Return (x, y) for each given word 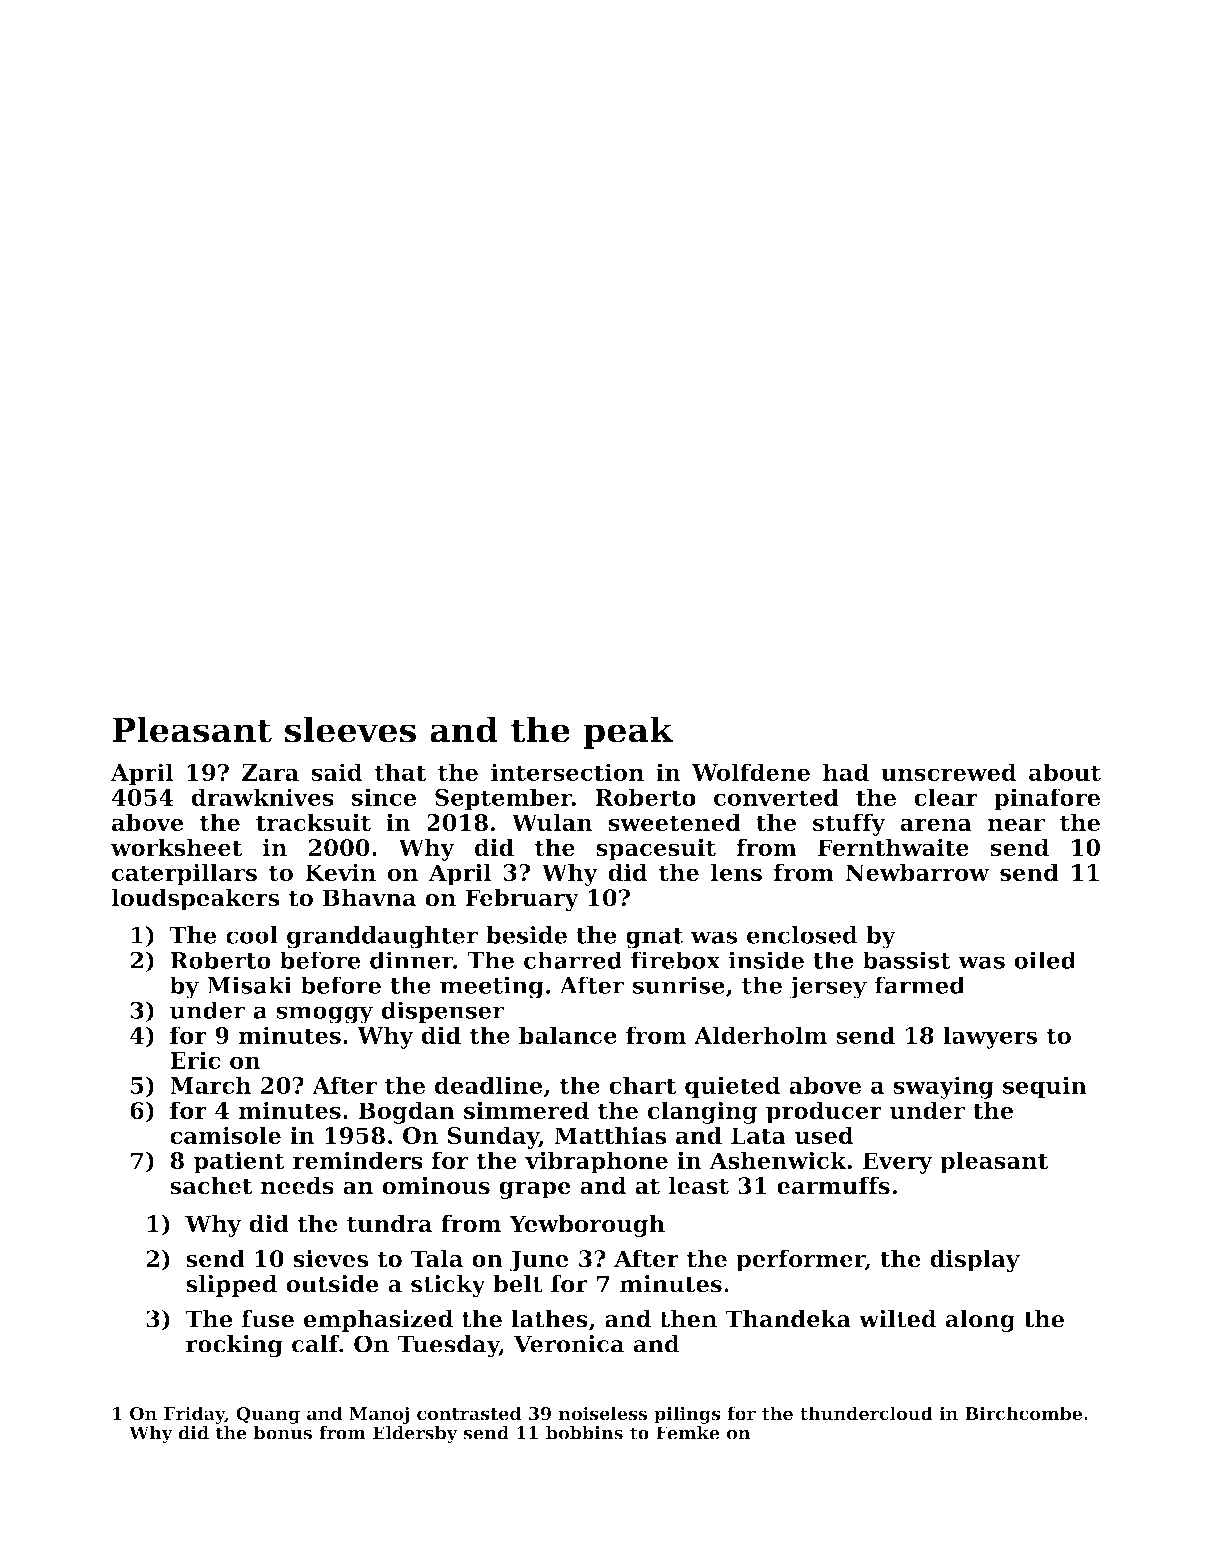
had (846, 772)
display (975, 1260)
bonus (283, 1433)
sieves (330, 1258)
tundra (389, 1223)
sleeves (350, 729)
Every (897, 1163)
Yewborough (587, 1225)
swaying (943, 1087)
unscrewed (949, 772)
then (688, 1319)
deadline (489, 1085)
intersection (567, 772)
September (503, 799)
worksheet (176, 847)
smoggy (324, 1015)
